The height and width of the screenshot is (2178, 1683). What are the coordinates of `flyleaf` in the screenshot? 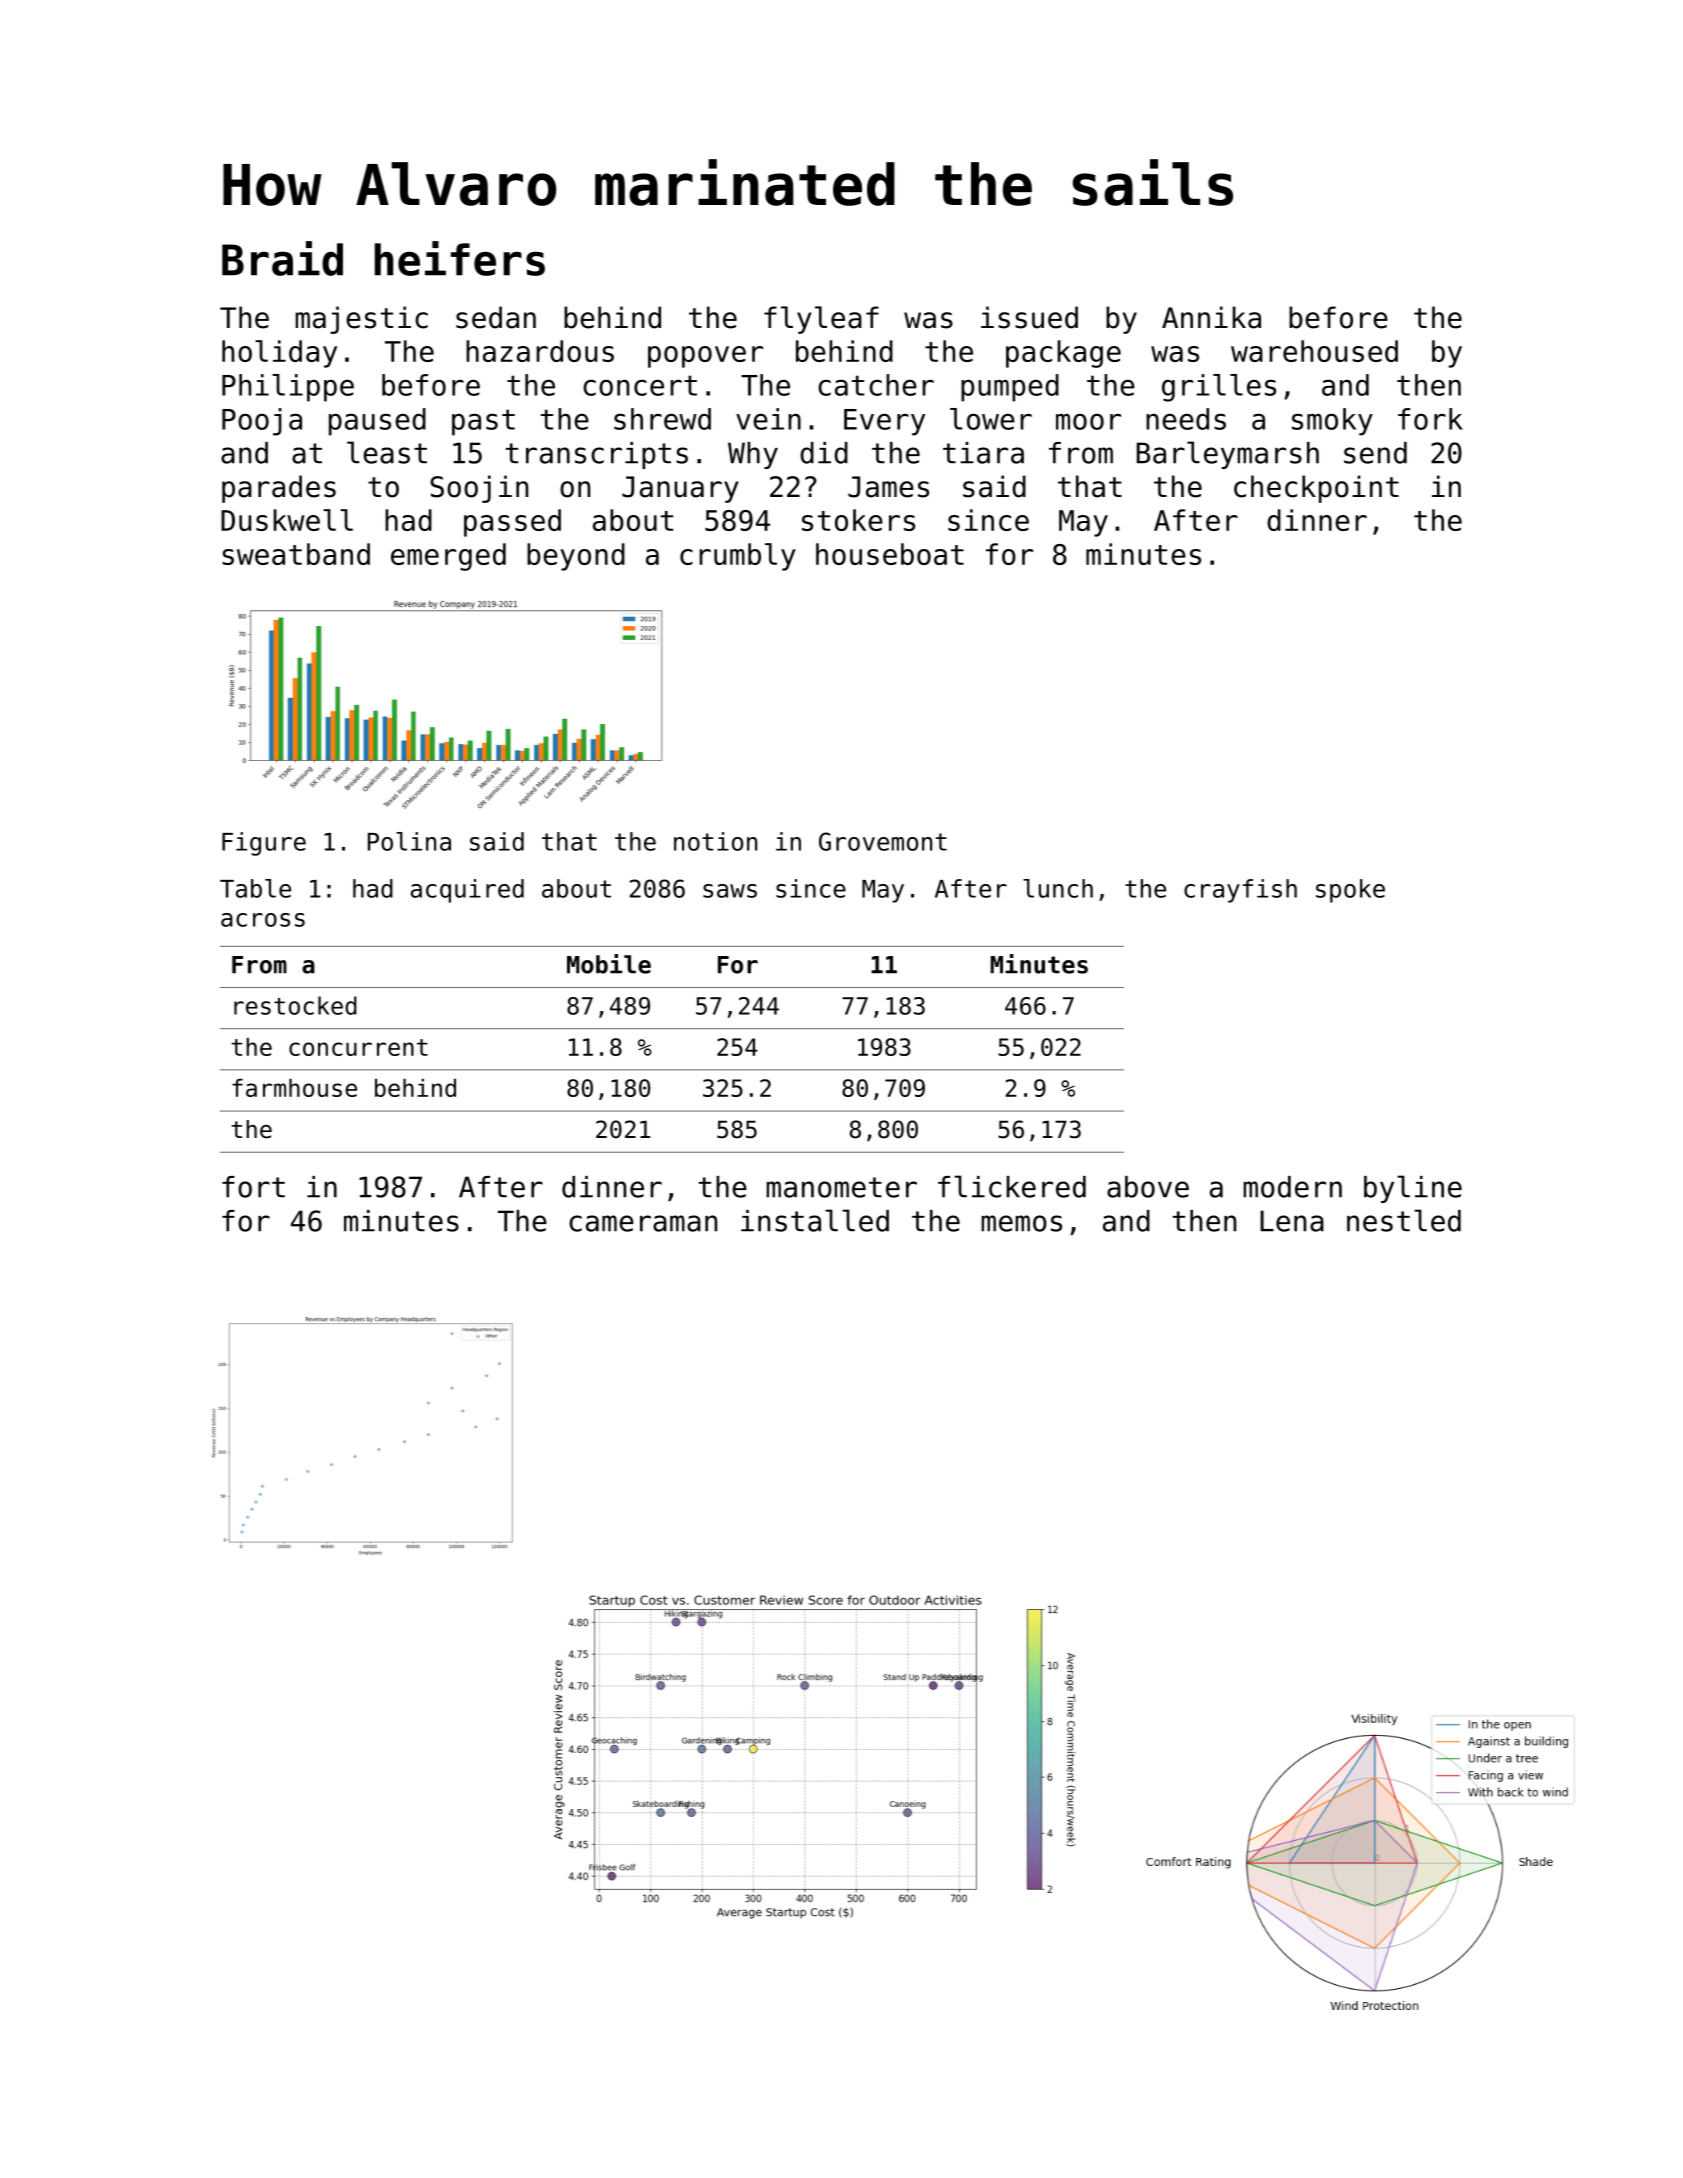 It's located at (821, 320).
